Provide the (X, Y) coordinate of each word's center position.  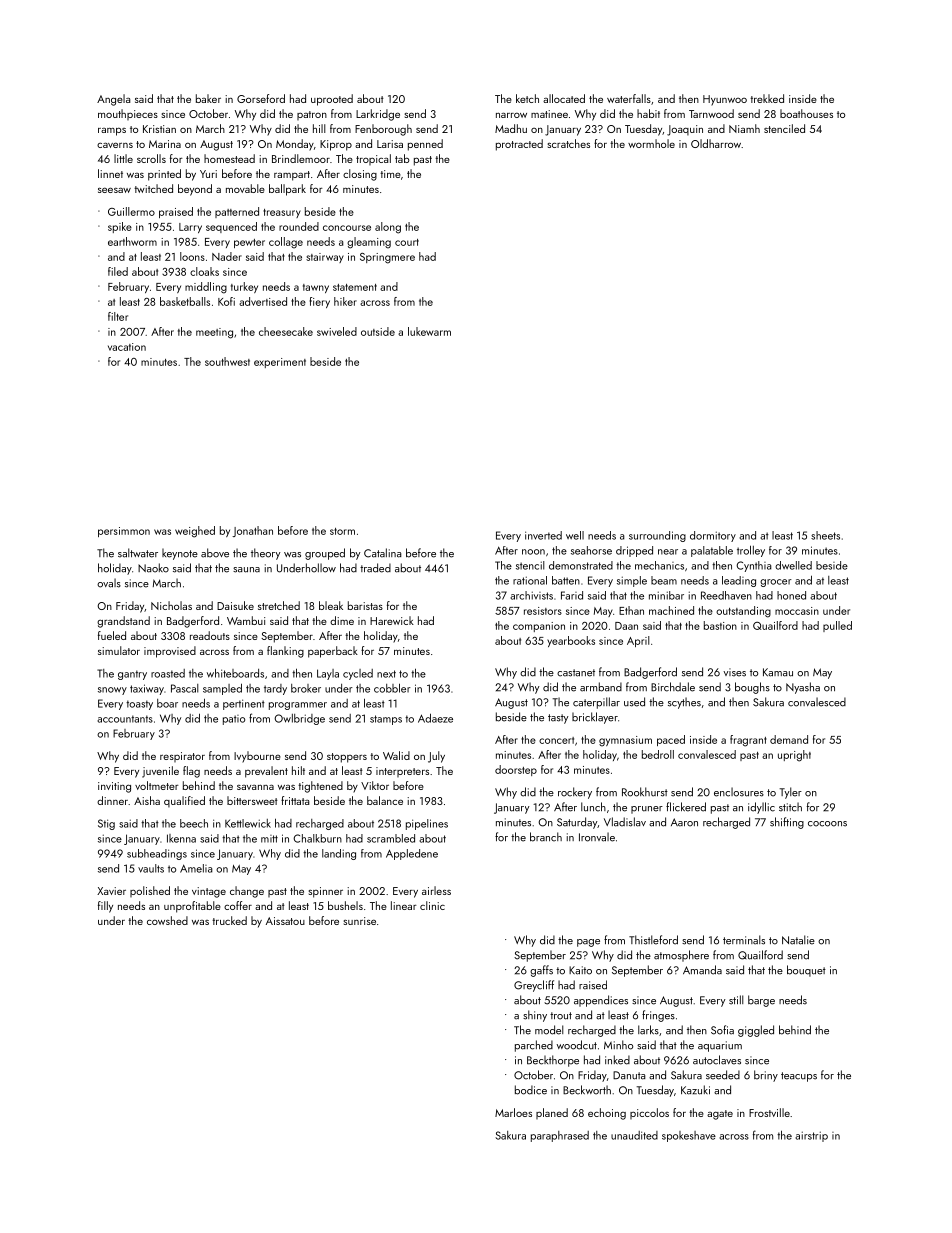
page (588, 943)
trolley (751, 551)
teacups (799, 1077)
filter (118, 316)
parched (534, 1046)
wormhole (651, 143)
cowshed (167, 920)
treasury (282, 213)
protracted (519, 145)
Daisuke (235, 605)
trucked (229, 920)
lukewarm (429, 331)
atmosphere (681, 956)
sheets (825, 535)
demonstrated (581, 565)
